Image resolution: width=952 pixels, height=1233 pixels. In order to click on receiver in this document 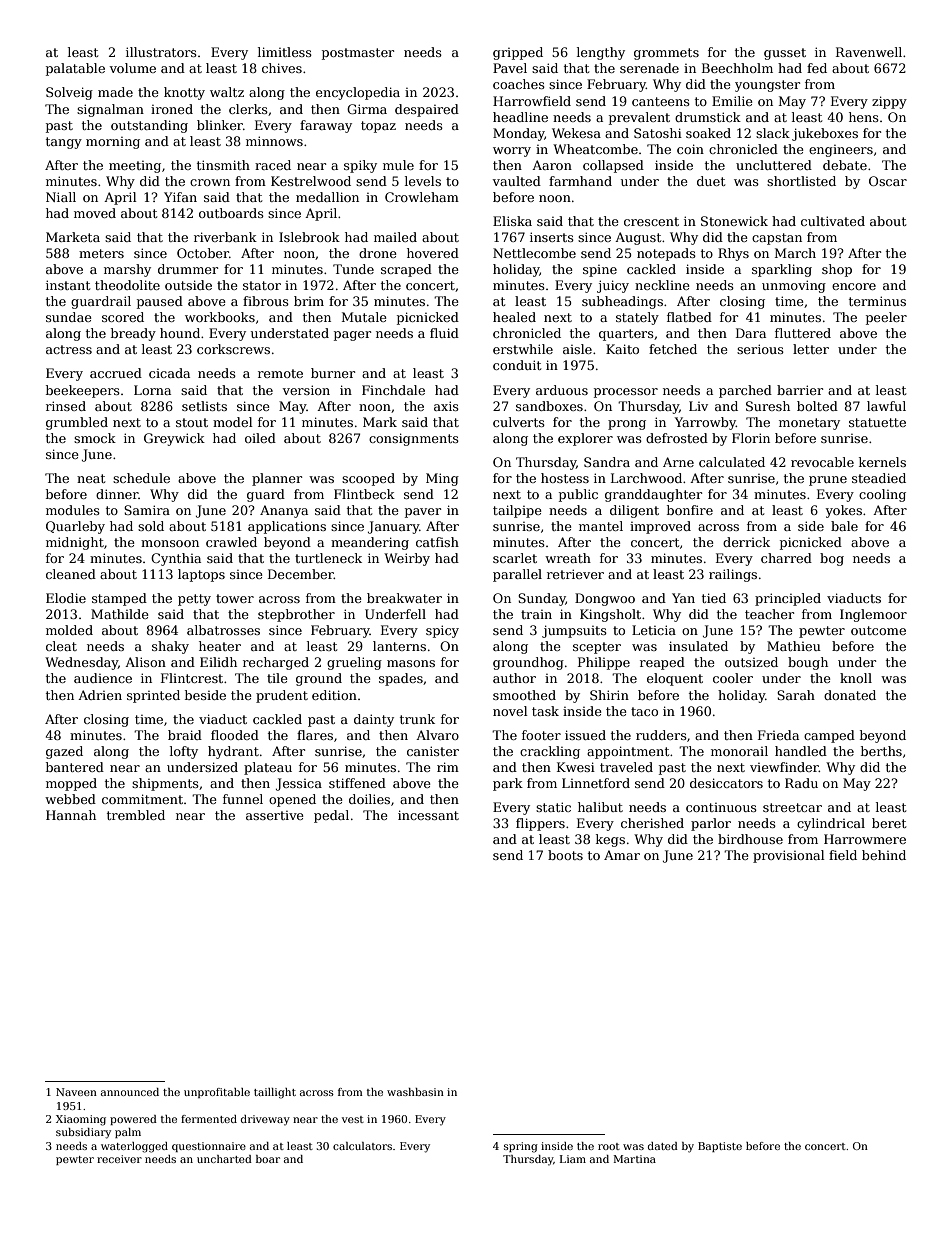, I will do `click(119, 1159)`.
